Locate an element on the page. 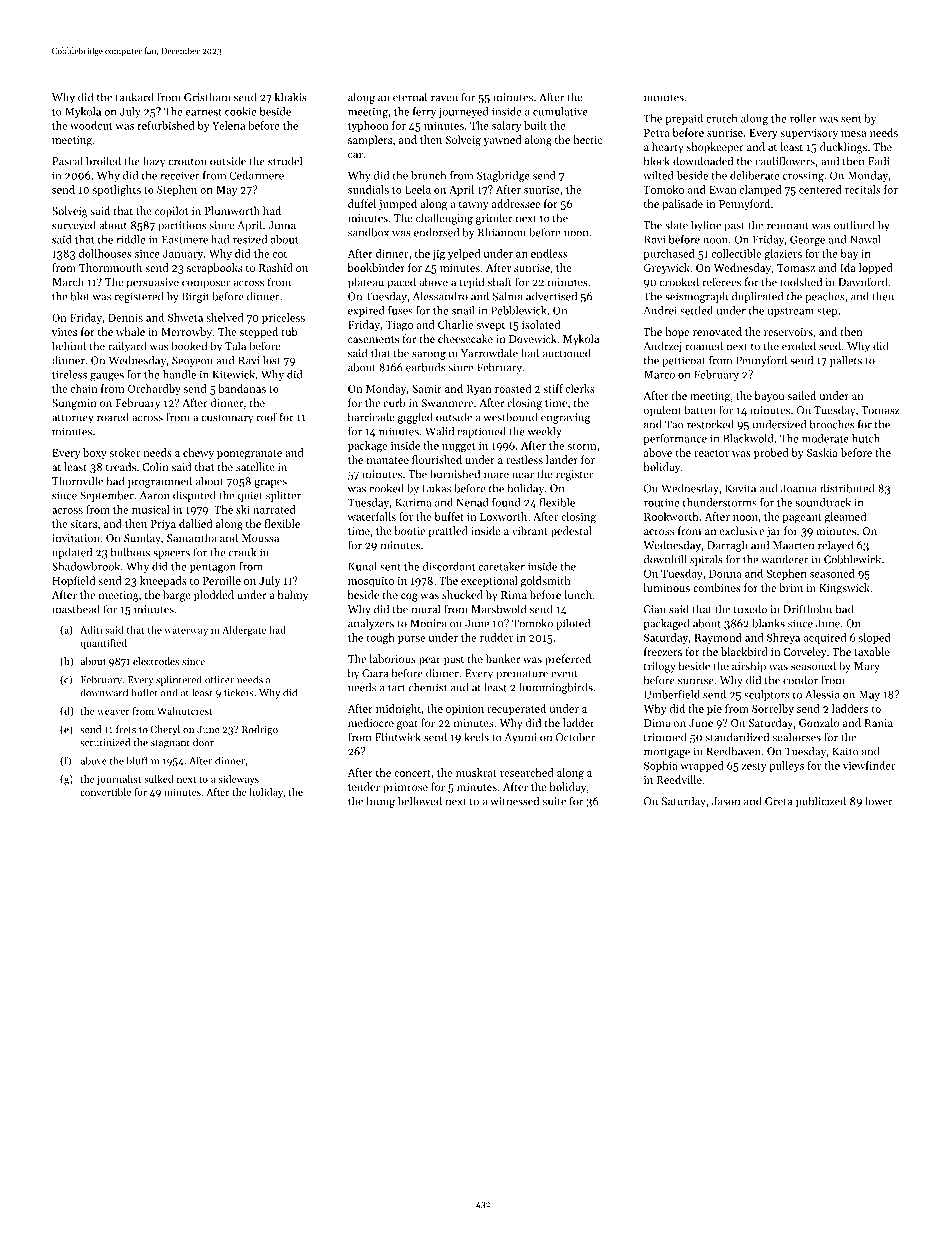 This image has width=952, height=1233. bayou is located at coordinates (769, 396).
